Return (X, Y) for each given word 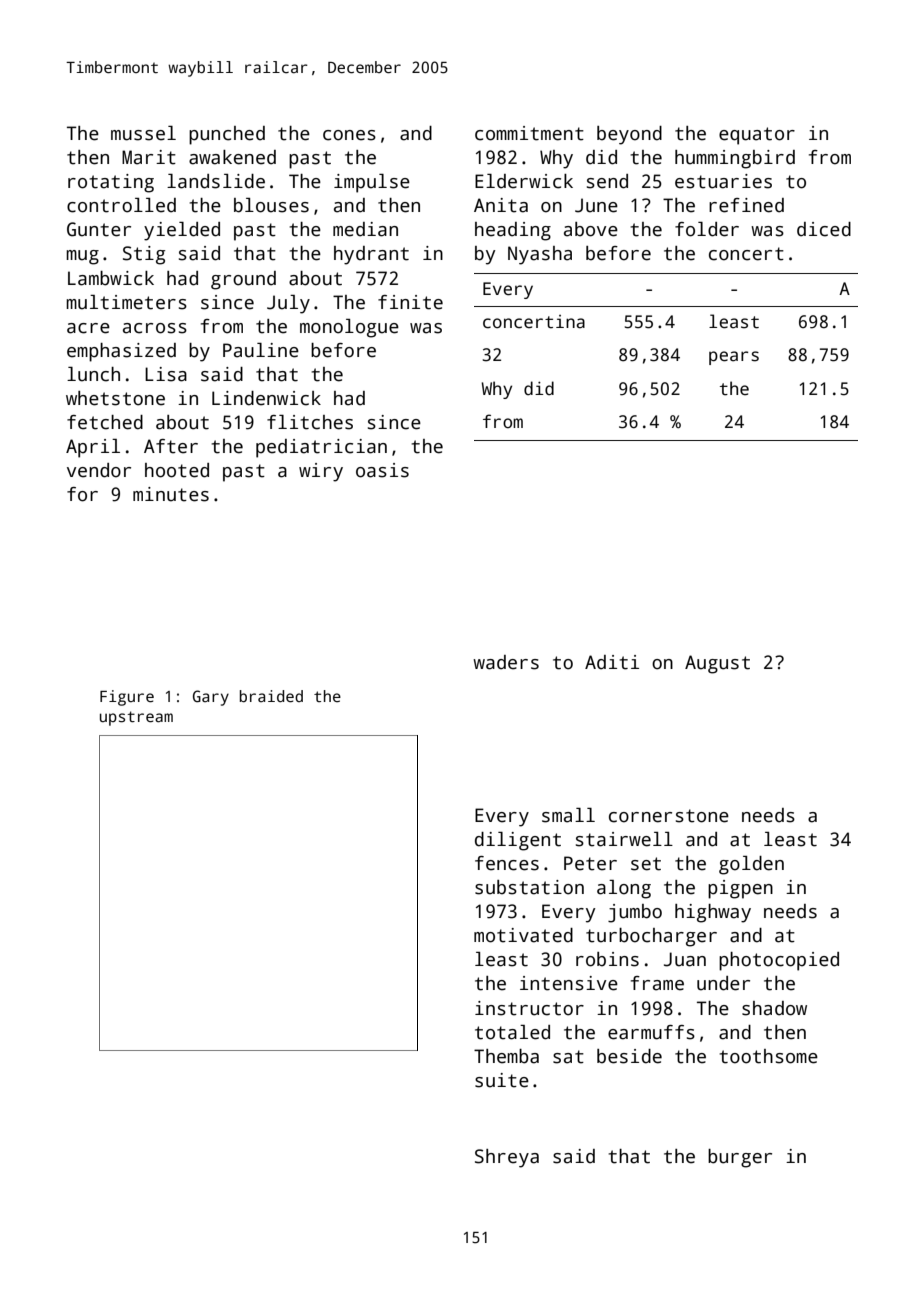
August (717, 664)
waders (506, 662)
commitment (529, 133)
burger (740, 1158)
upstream (136, 718)
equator (757, 136)
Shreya (507, 1158)
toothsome (769, 1056)
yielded (182, 231)
